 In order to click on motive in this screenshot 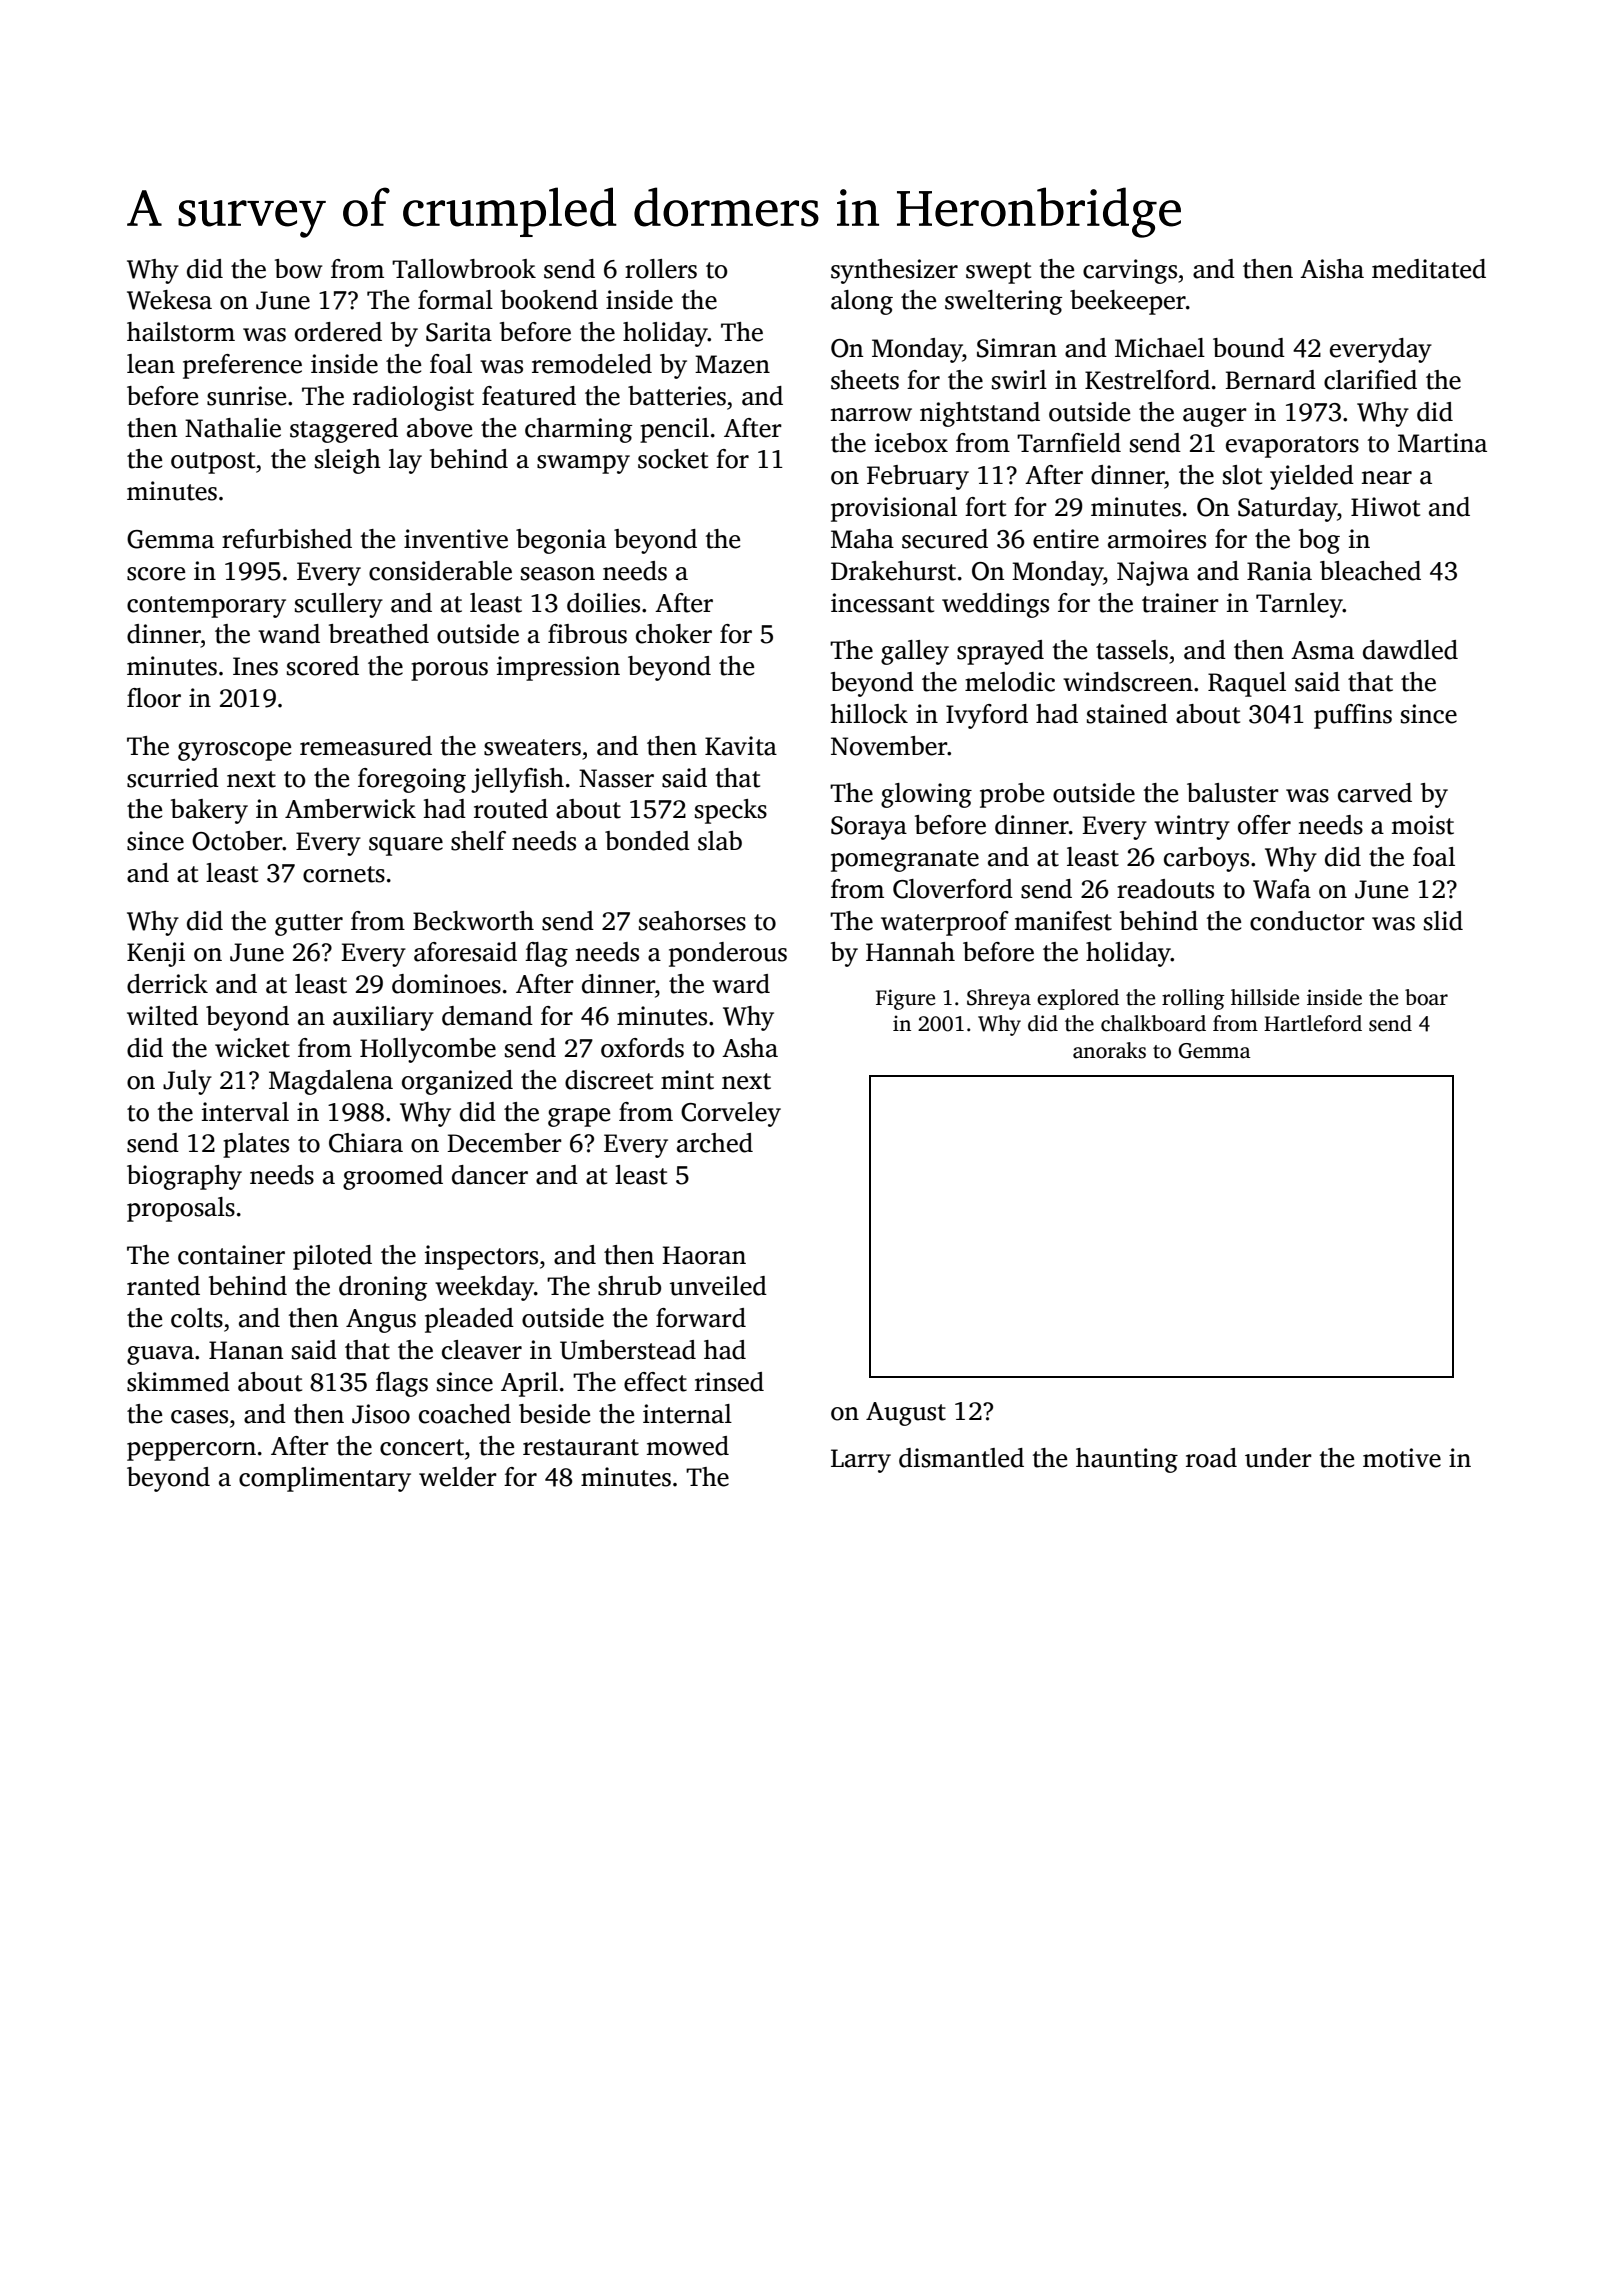, I will do `click(1402, 1458)`.
